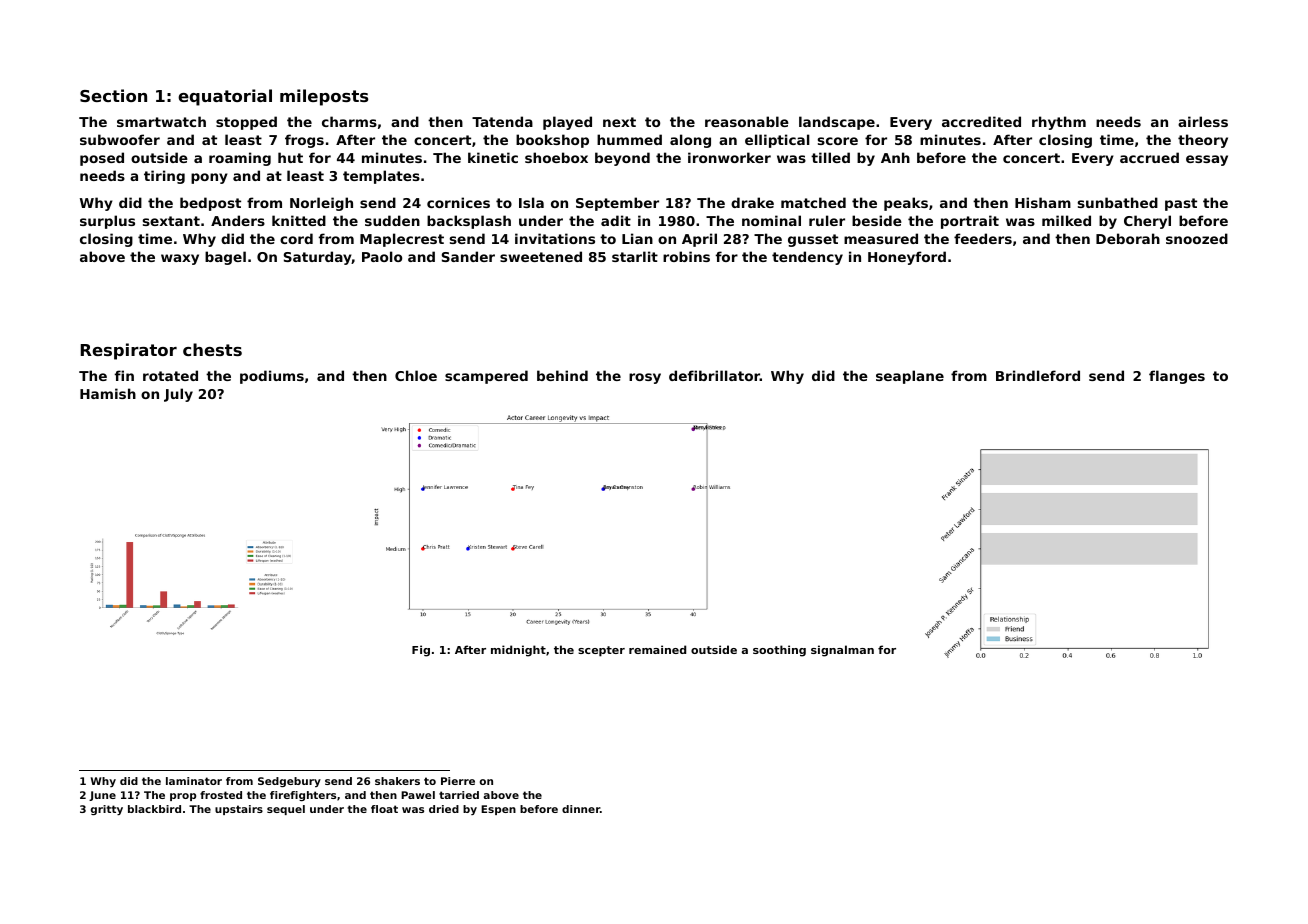  What do you see at coordinates (779, 651) in the page?
I see `soothing` at bounding box center [779, 651].
